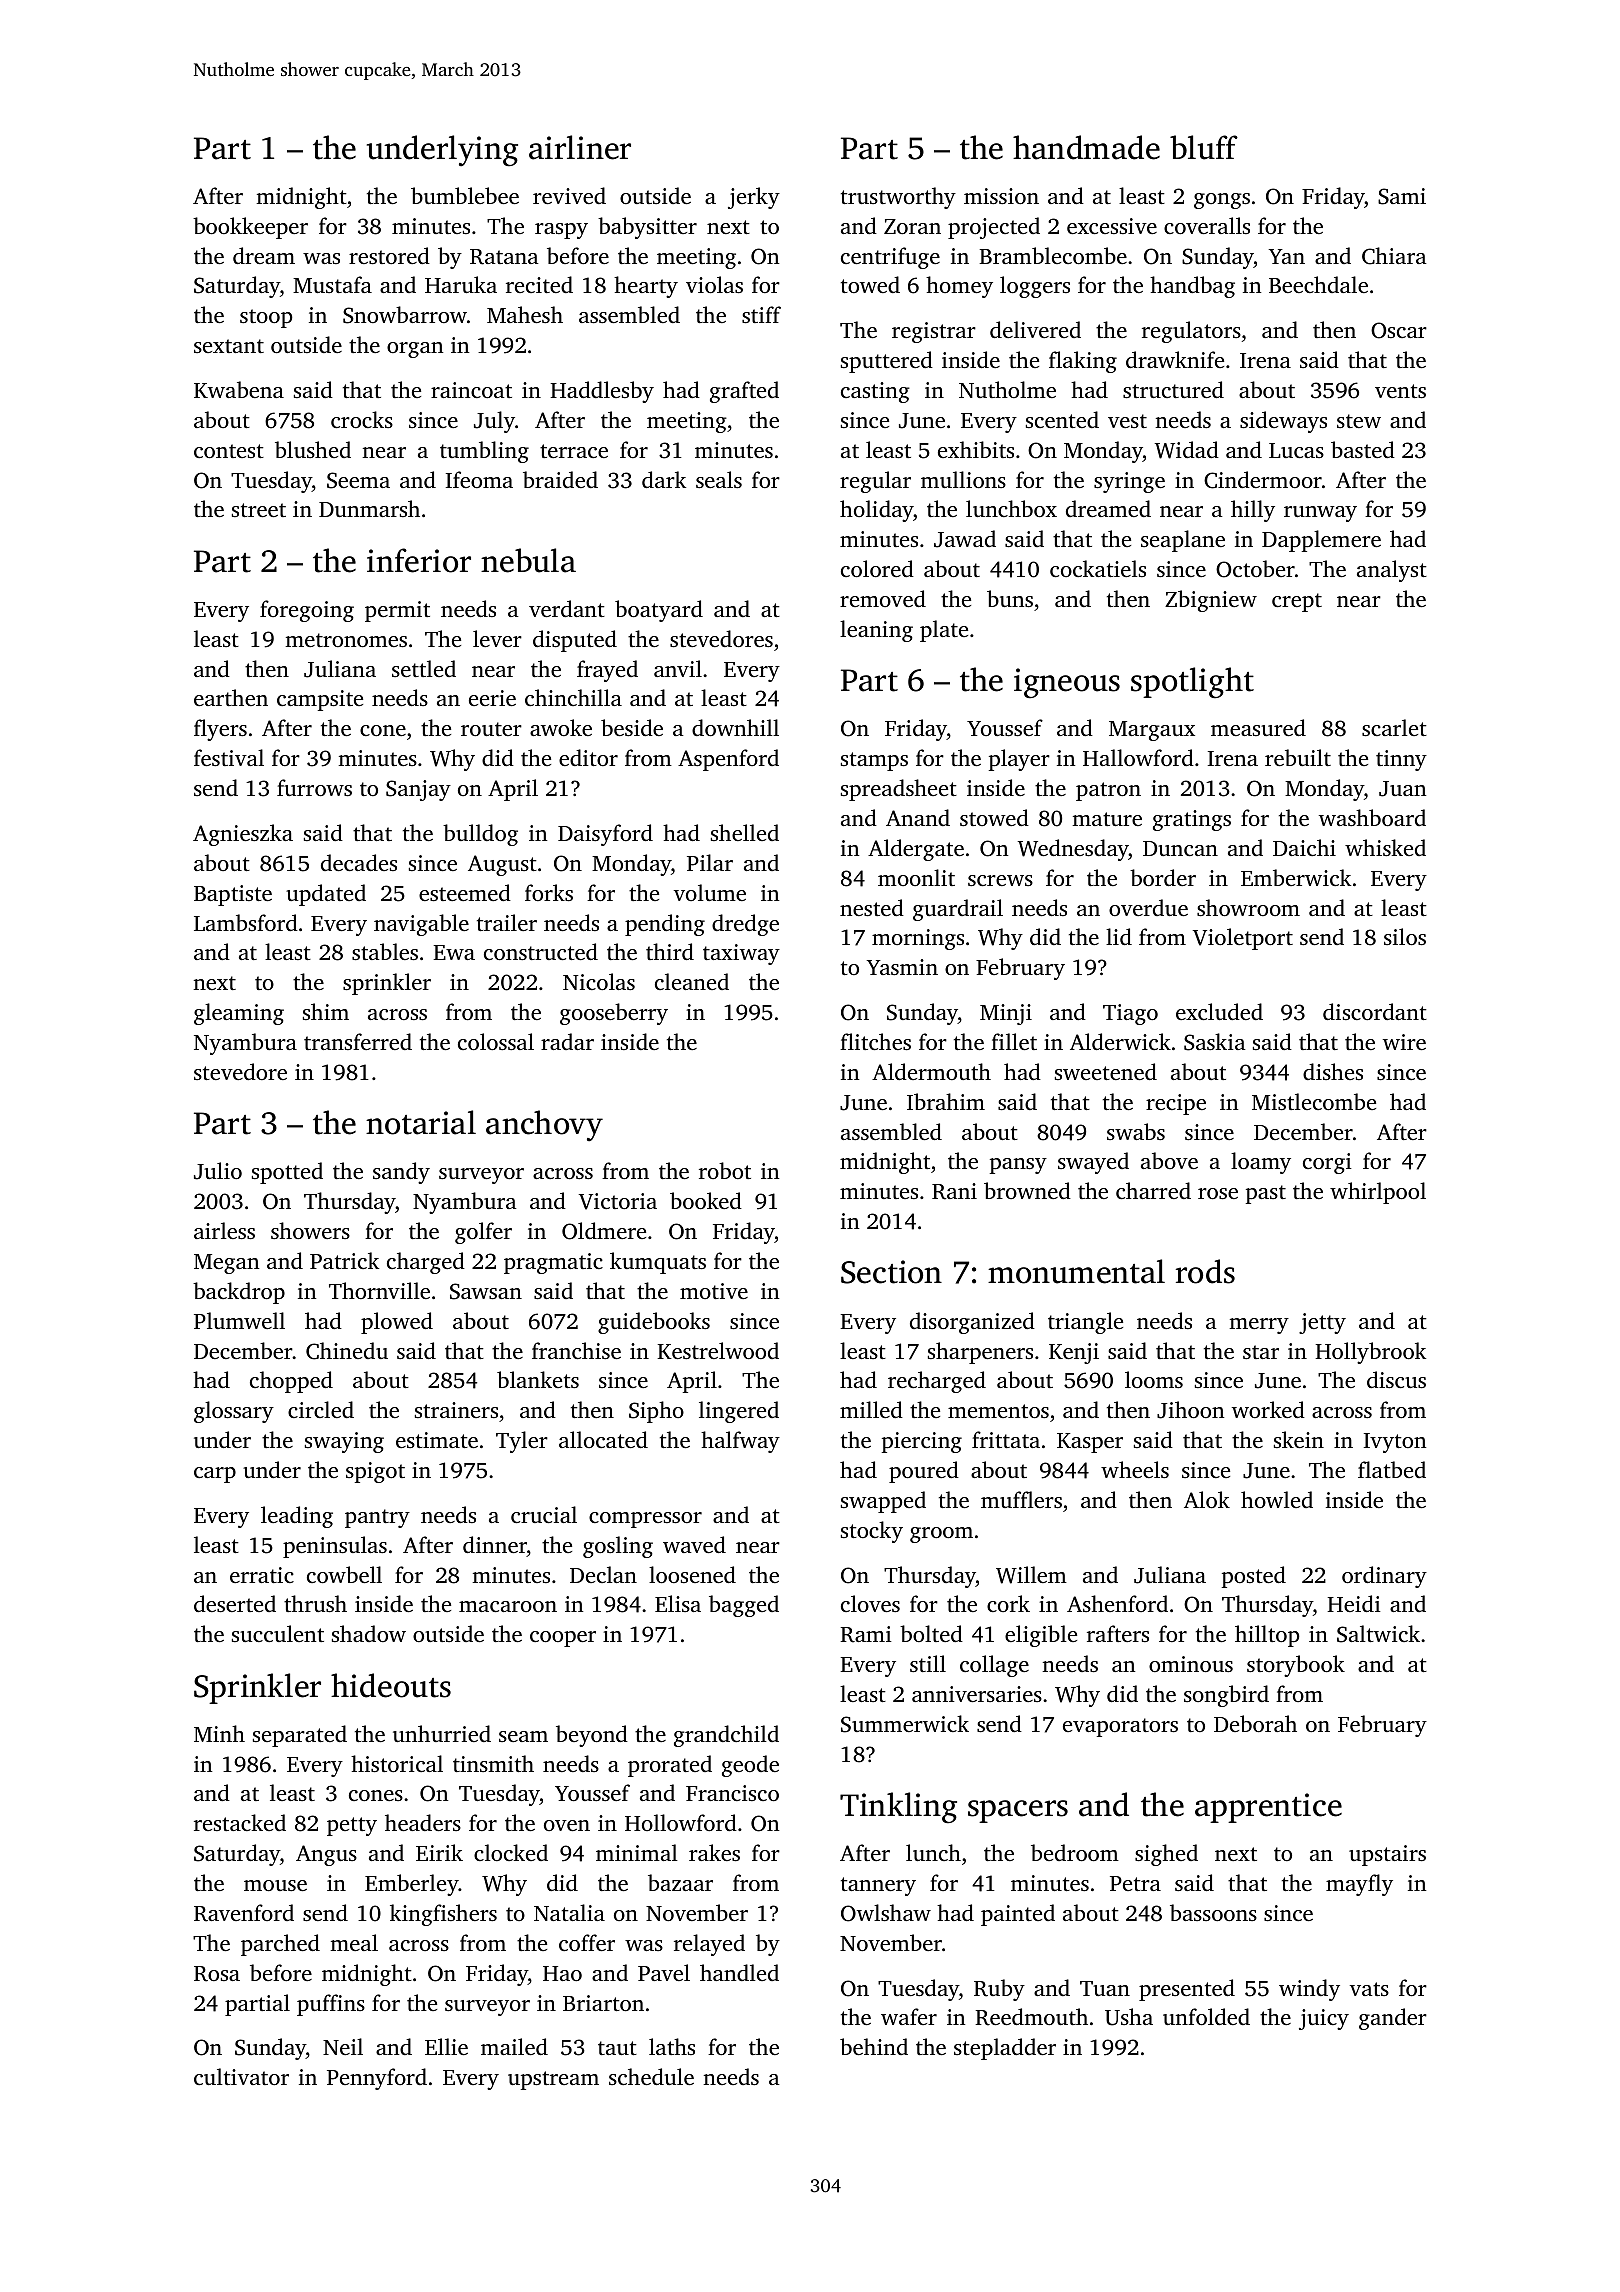 The width and height of the image is (1620, 2292). Describe the element at coordinates (259, 510) in the image. I see `street` at that location.
